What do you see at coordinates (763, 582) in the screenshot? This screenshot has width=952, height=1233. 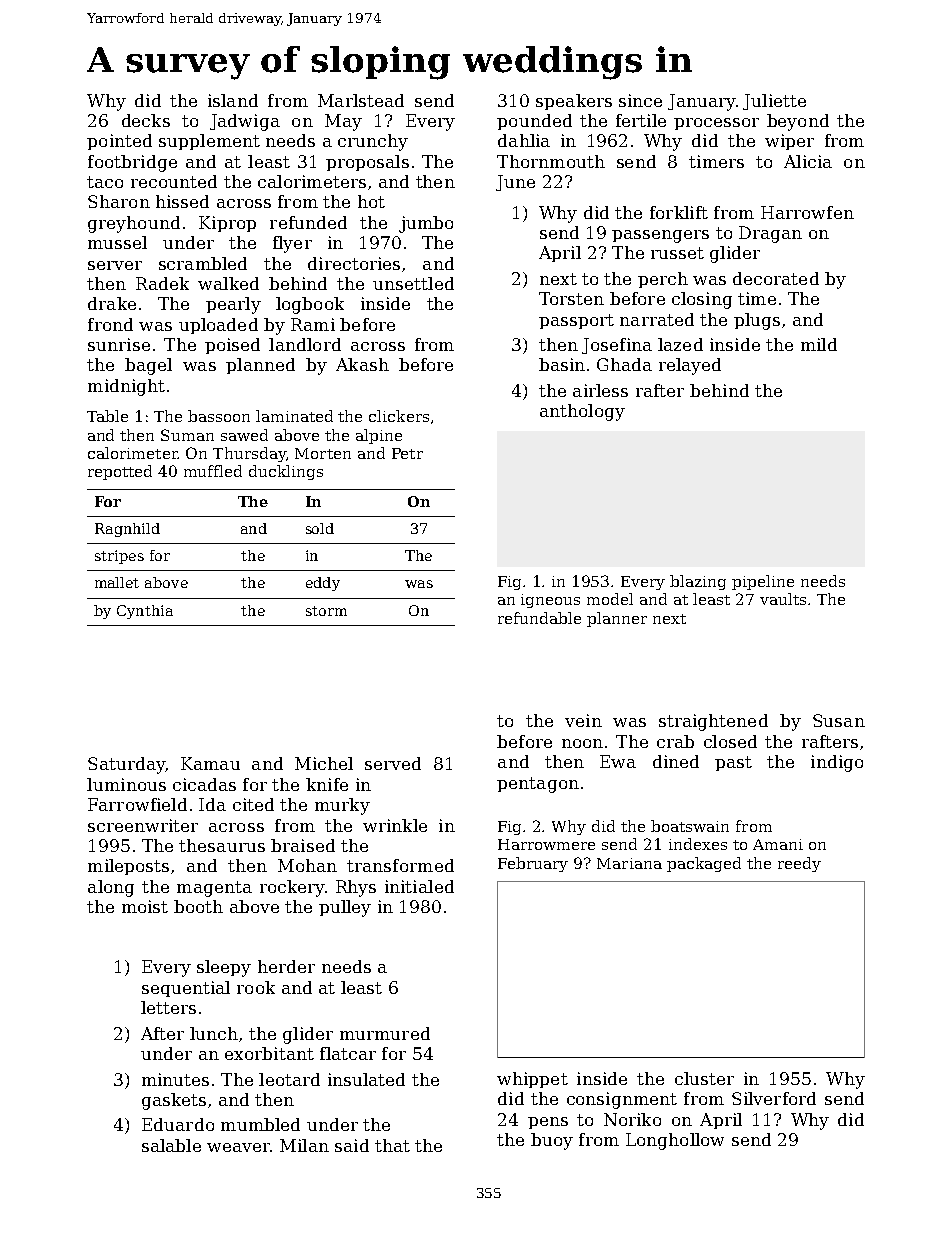 I see `pipeline` at bounding box center [763, 582].
